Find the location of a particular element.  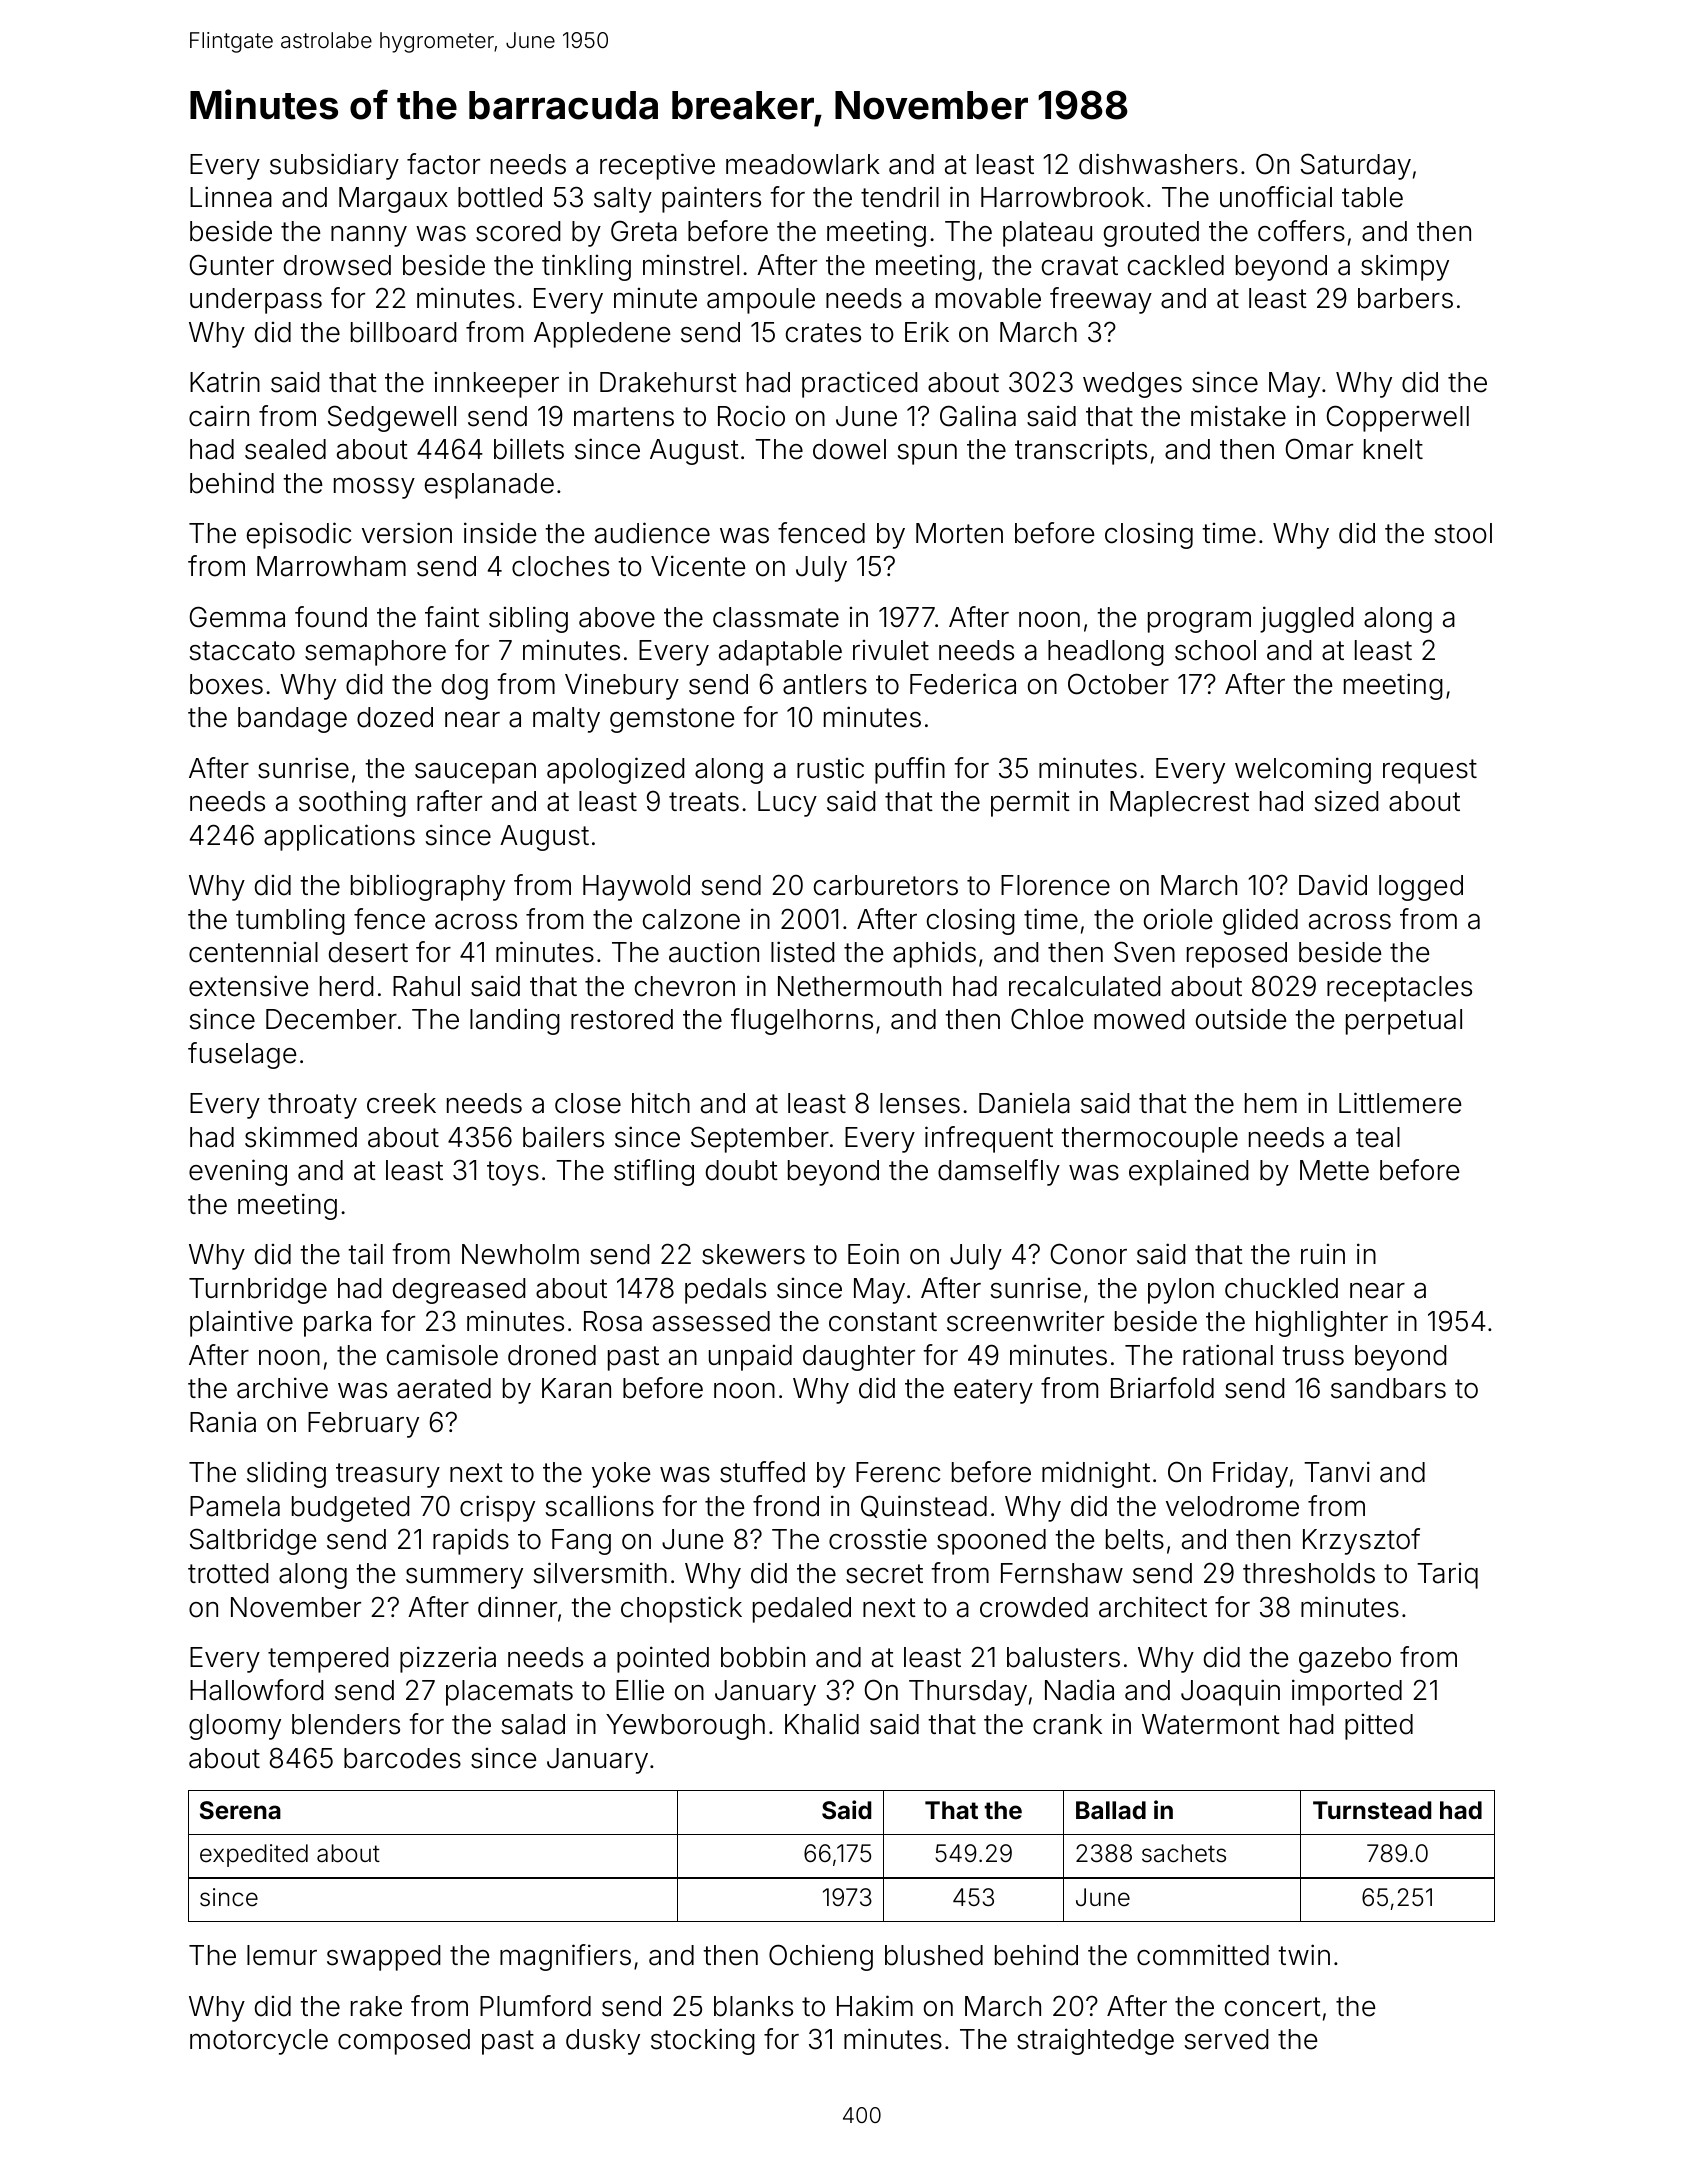

pitted is located at coordinates (1379, 1727).
